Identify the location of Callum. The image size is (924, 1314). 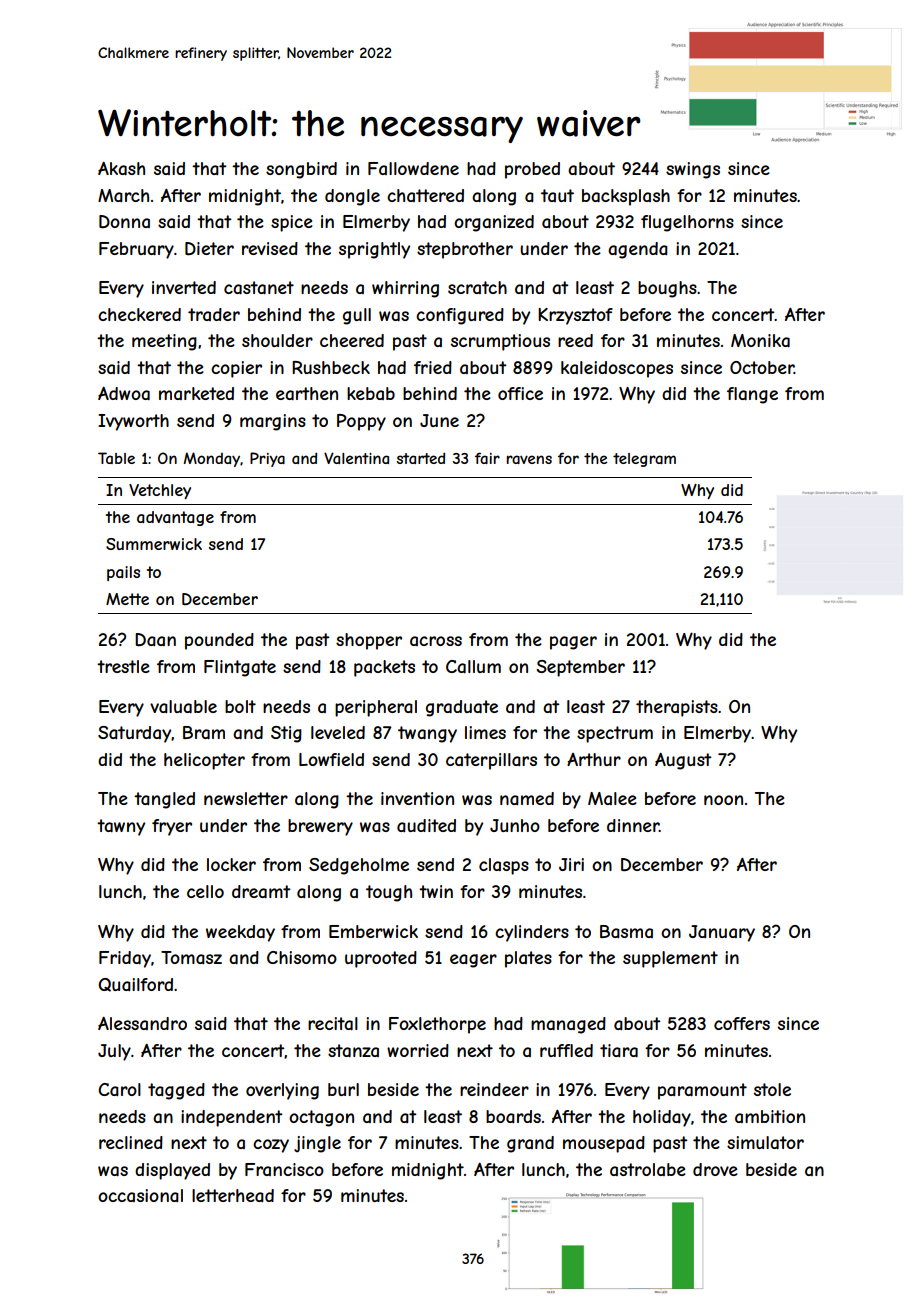
(473, 666).
